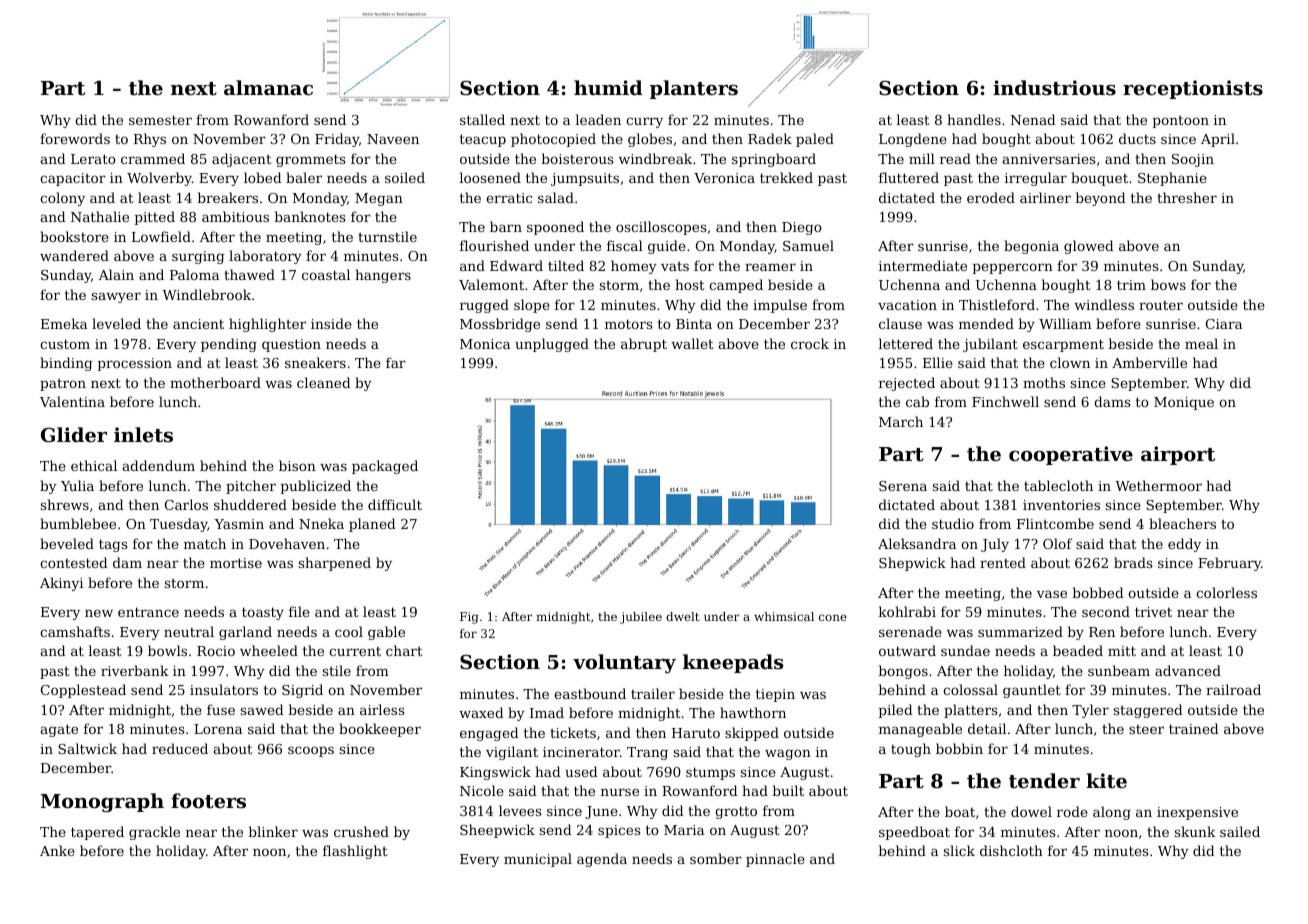 The height and width of the image is (924, 1308). I want to click on jubilee, so click(641, 618).
